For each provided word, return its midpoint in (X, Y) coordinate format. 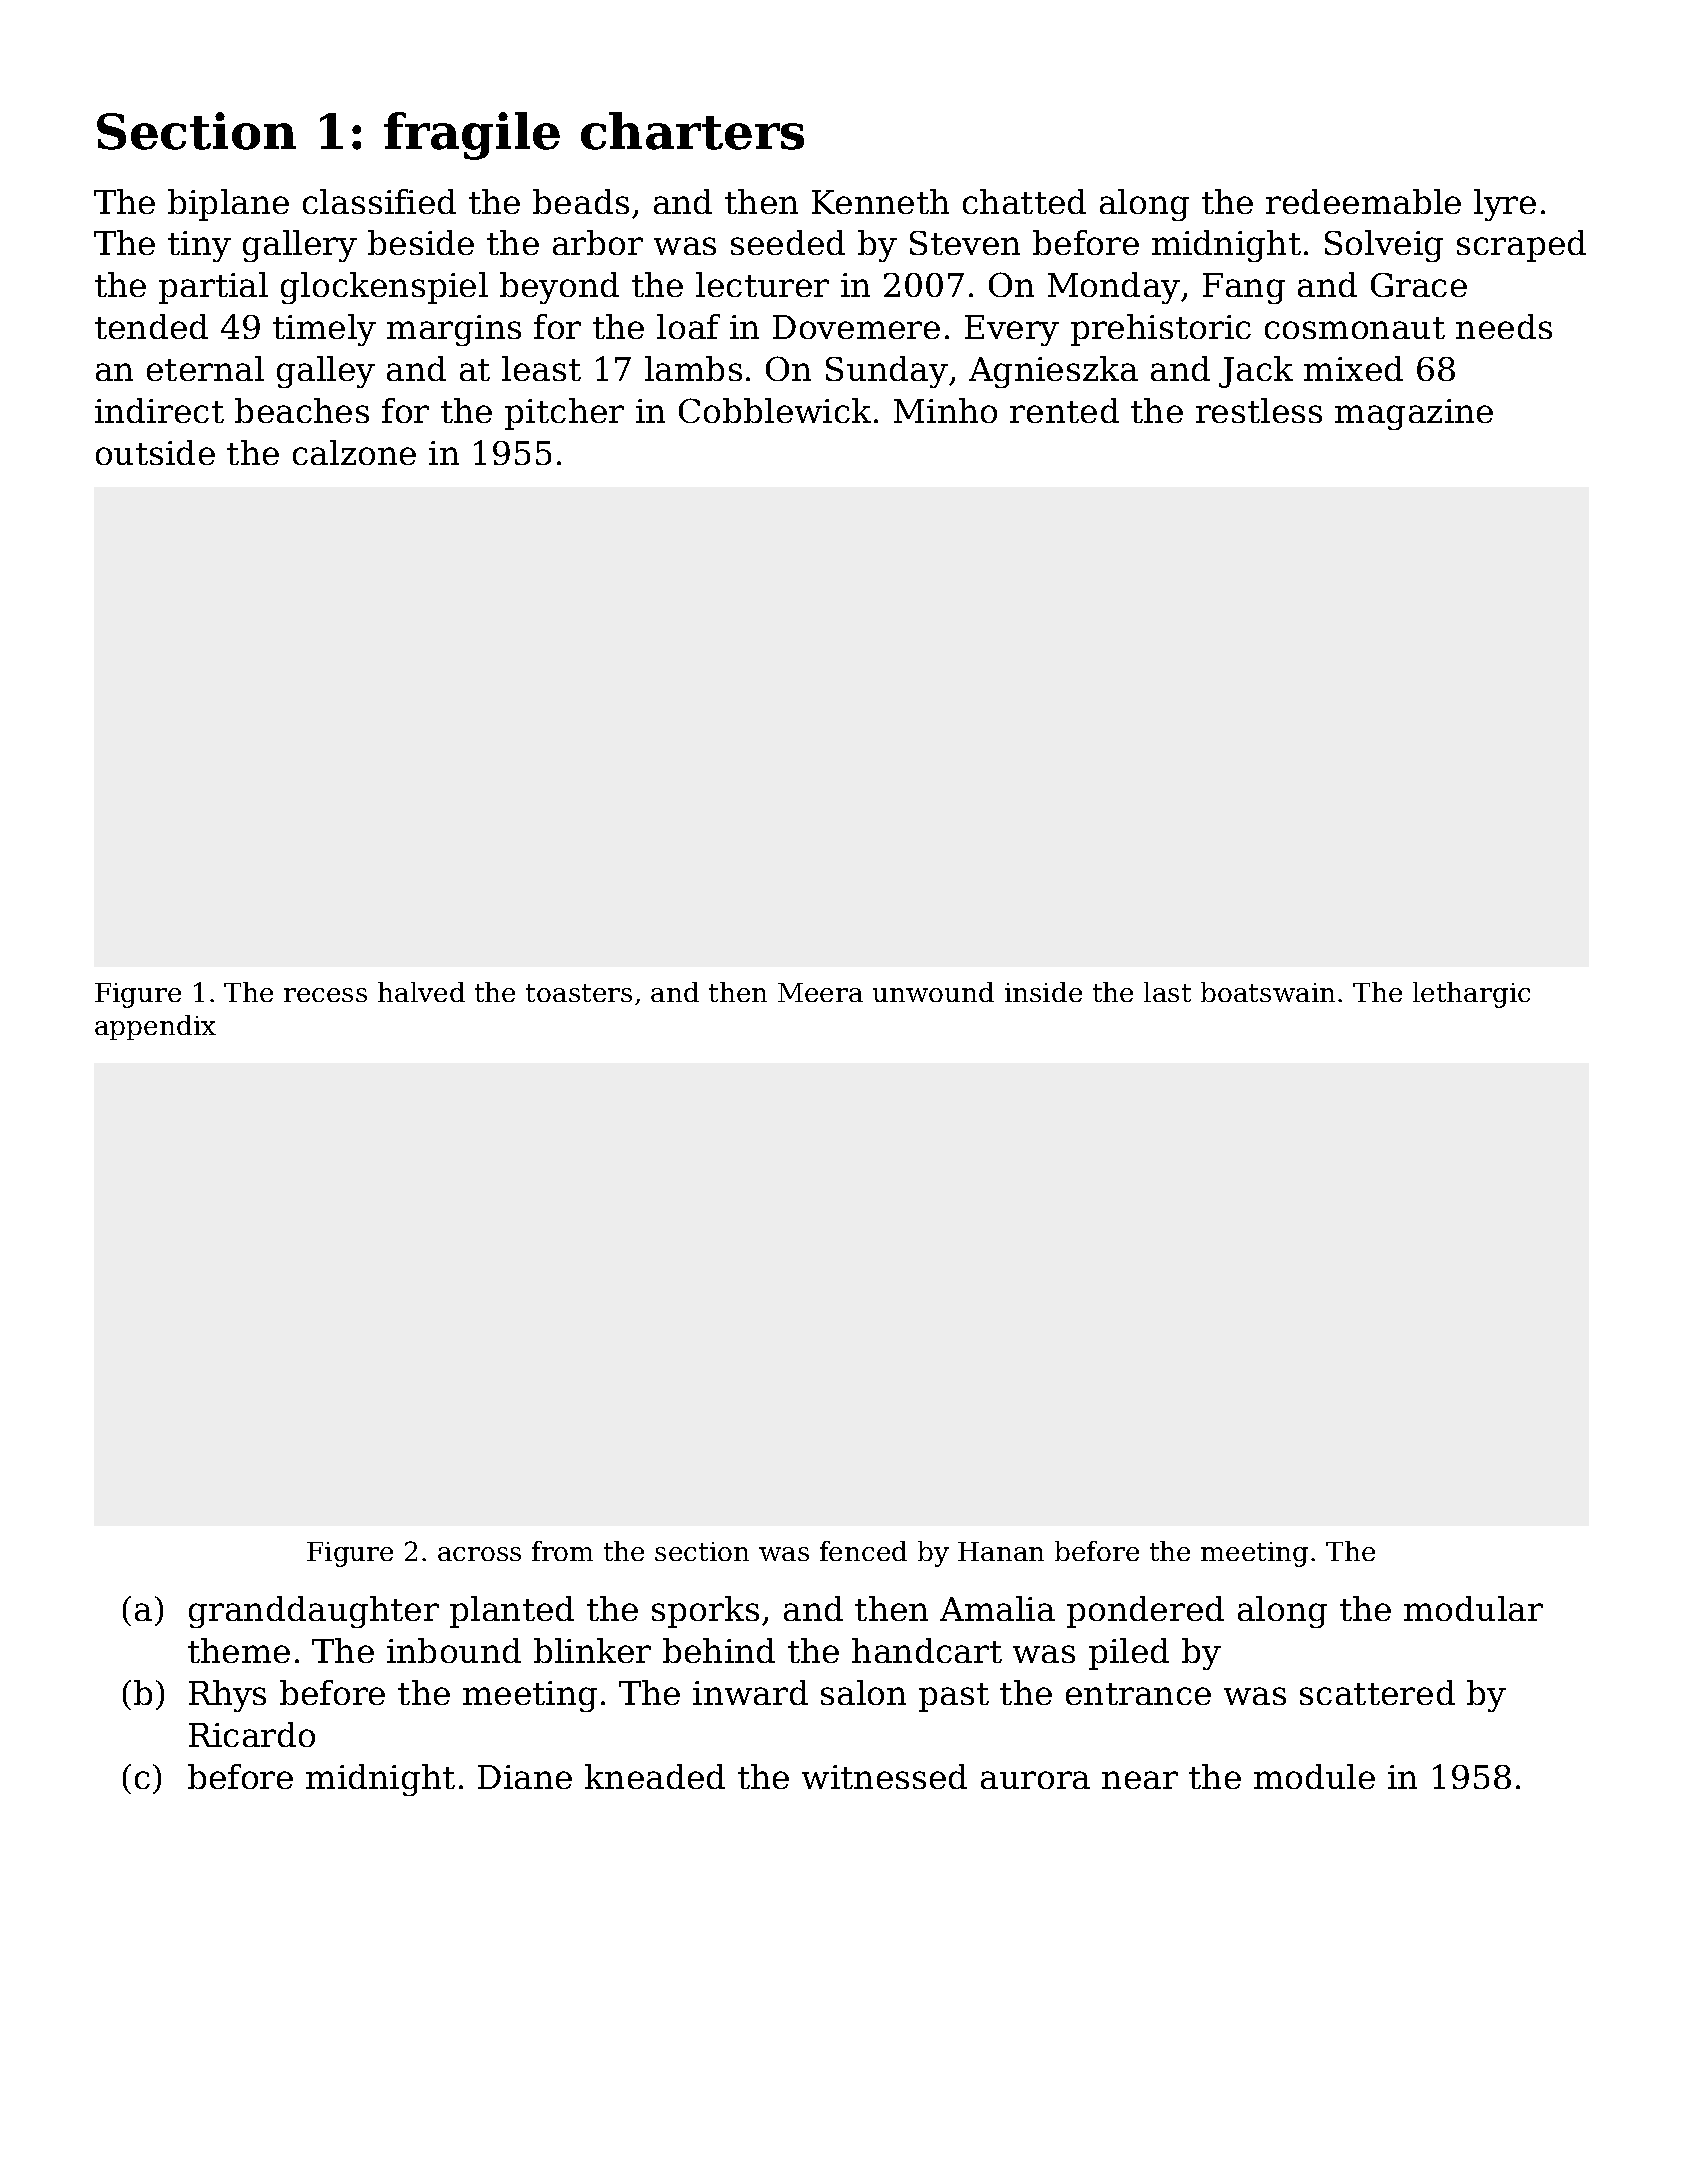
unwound (933, 992)
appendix (155, 1027)
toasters (579, 993)
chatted (1024, 201)
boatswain (1268, 992)
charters (692, 131)
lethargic (1471, 995)
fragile (472, 136)
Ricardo (252, 1734)
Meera (820, 992)
